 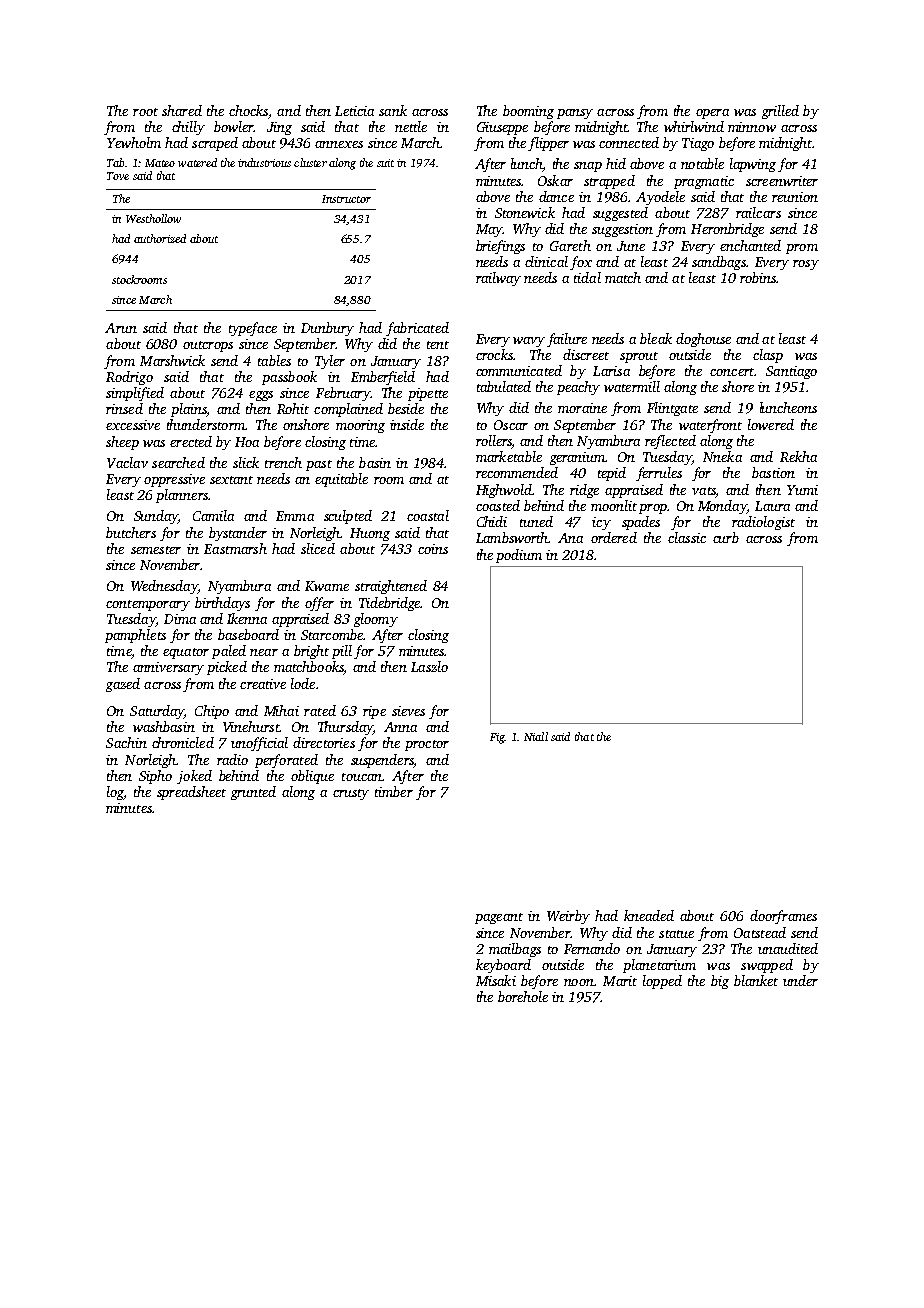 What do you see at coordinates (370, 534) in the screenshot?
I see `Huong` at bounding box center [370, 534].
